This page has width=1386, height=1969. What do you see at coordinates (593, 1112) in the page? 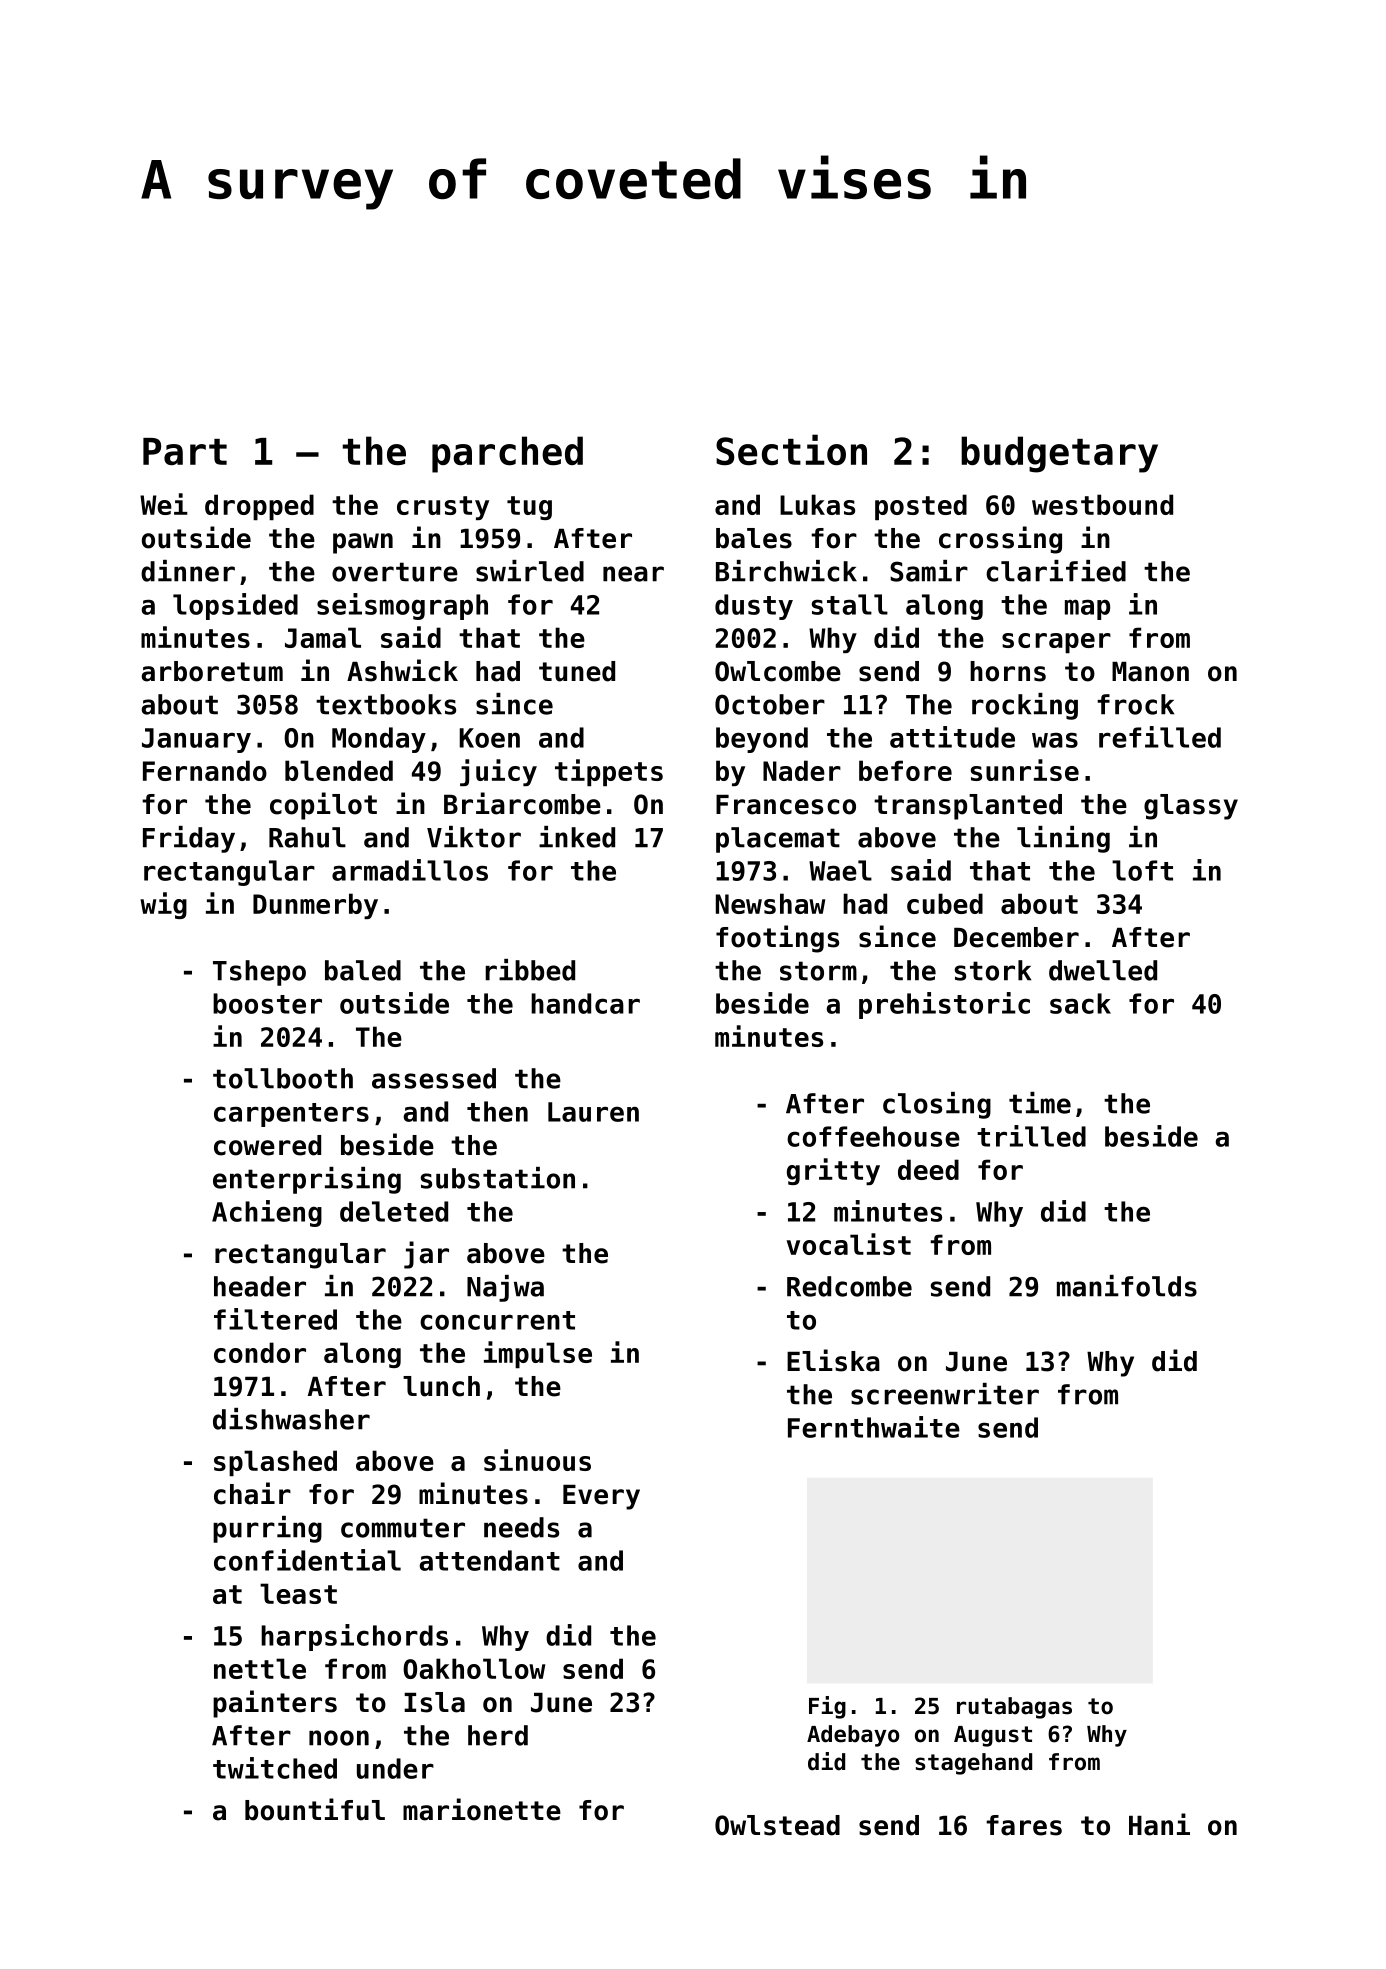
I see `Lauren` at bounding box center [593, 1112].
